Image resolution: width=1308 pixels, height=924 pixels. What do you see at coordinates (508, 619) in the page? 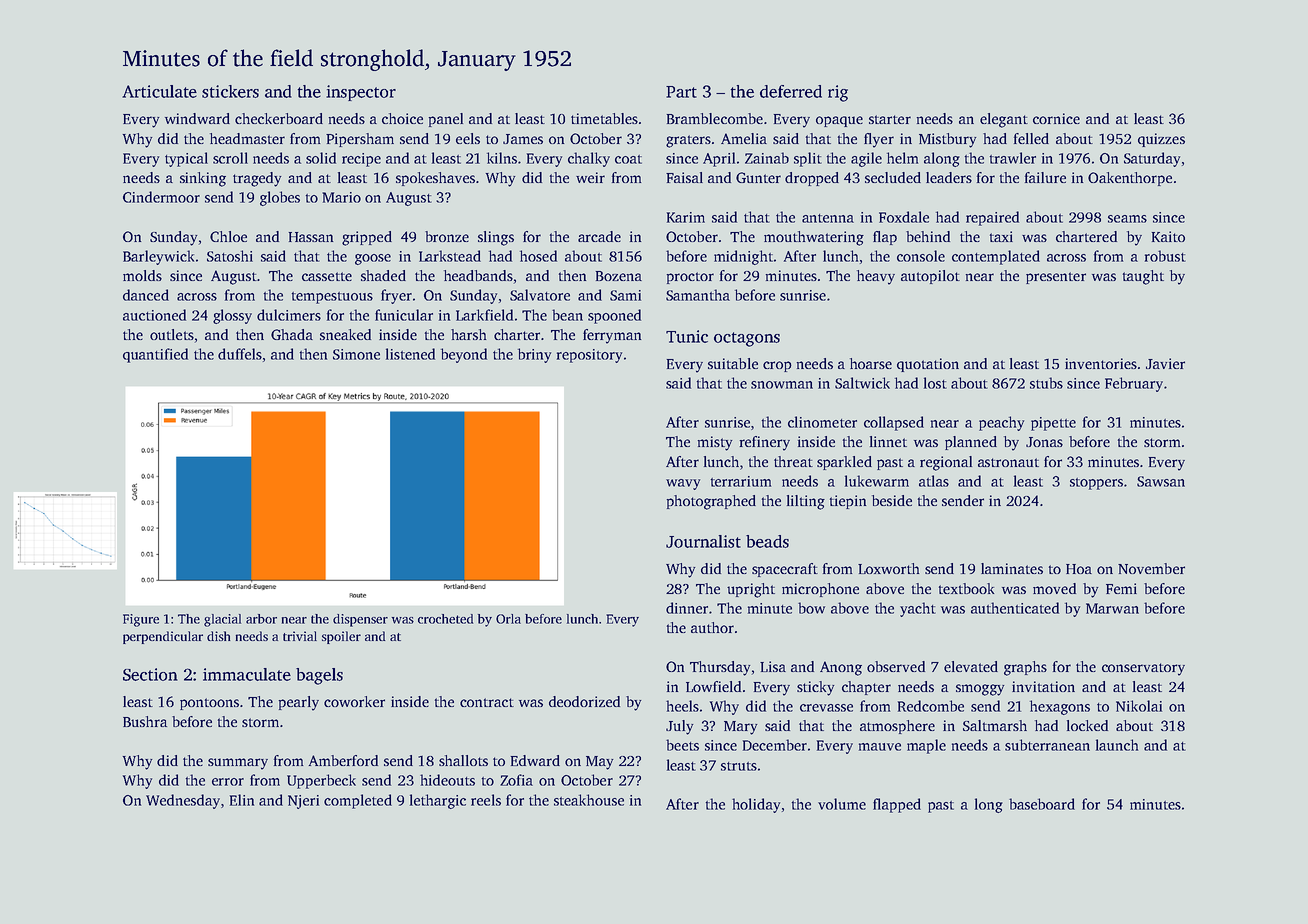
I see `Orla` at bounding box center [508, 619].
